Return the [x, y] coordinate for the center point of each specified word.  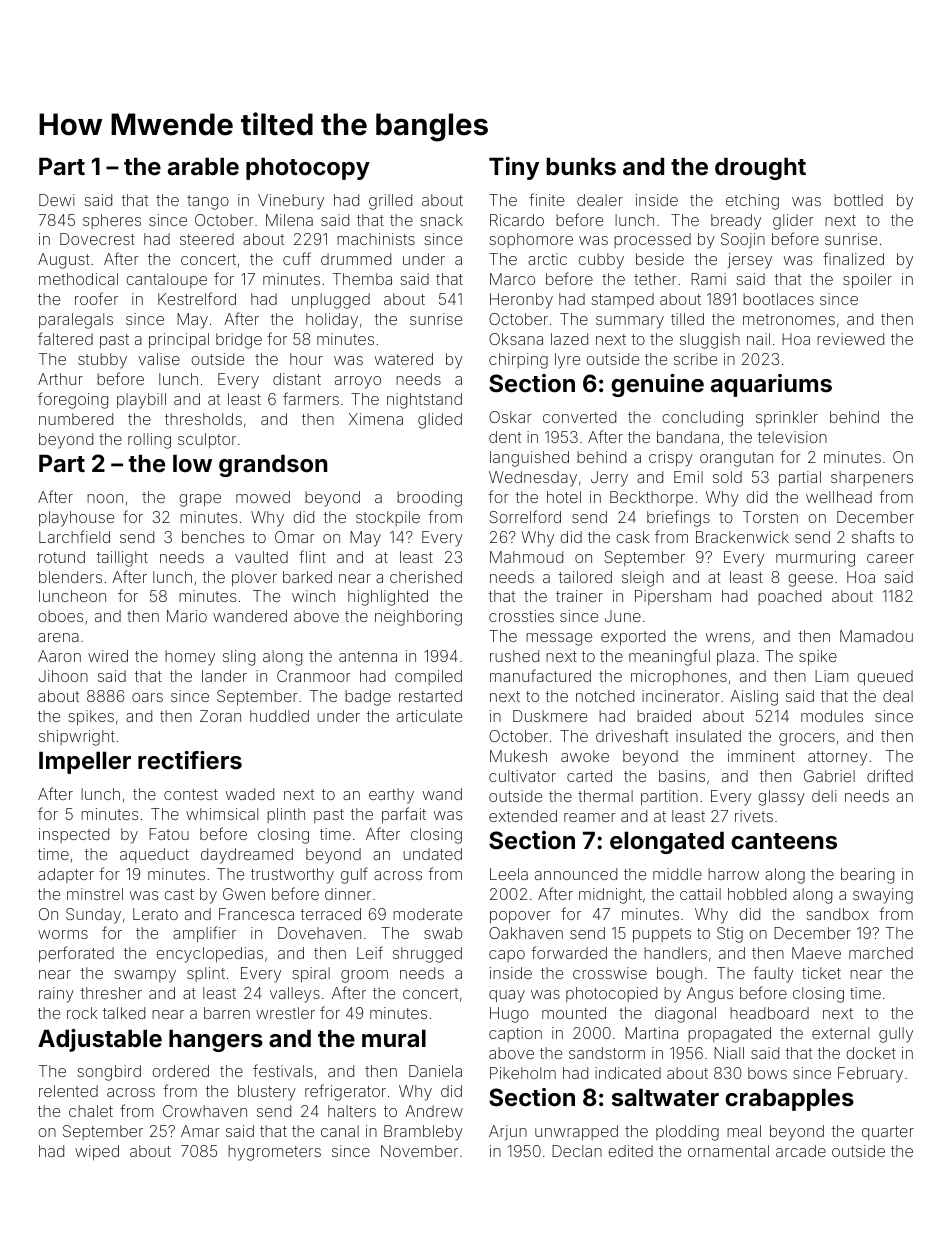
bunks [581, 166]
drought [760, 168]
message [559, 639]
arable [203, 166]
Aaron [59, 656]
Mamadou [876, 636]
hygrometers [274, 1153]
